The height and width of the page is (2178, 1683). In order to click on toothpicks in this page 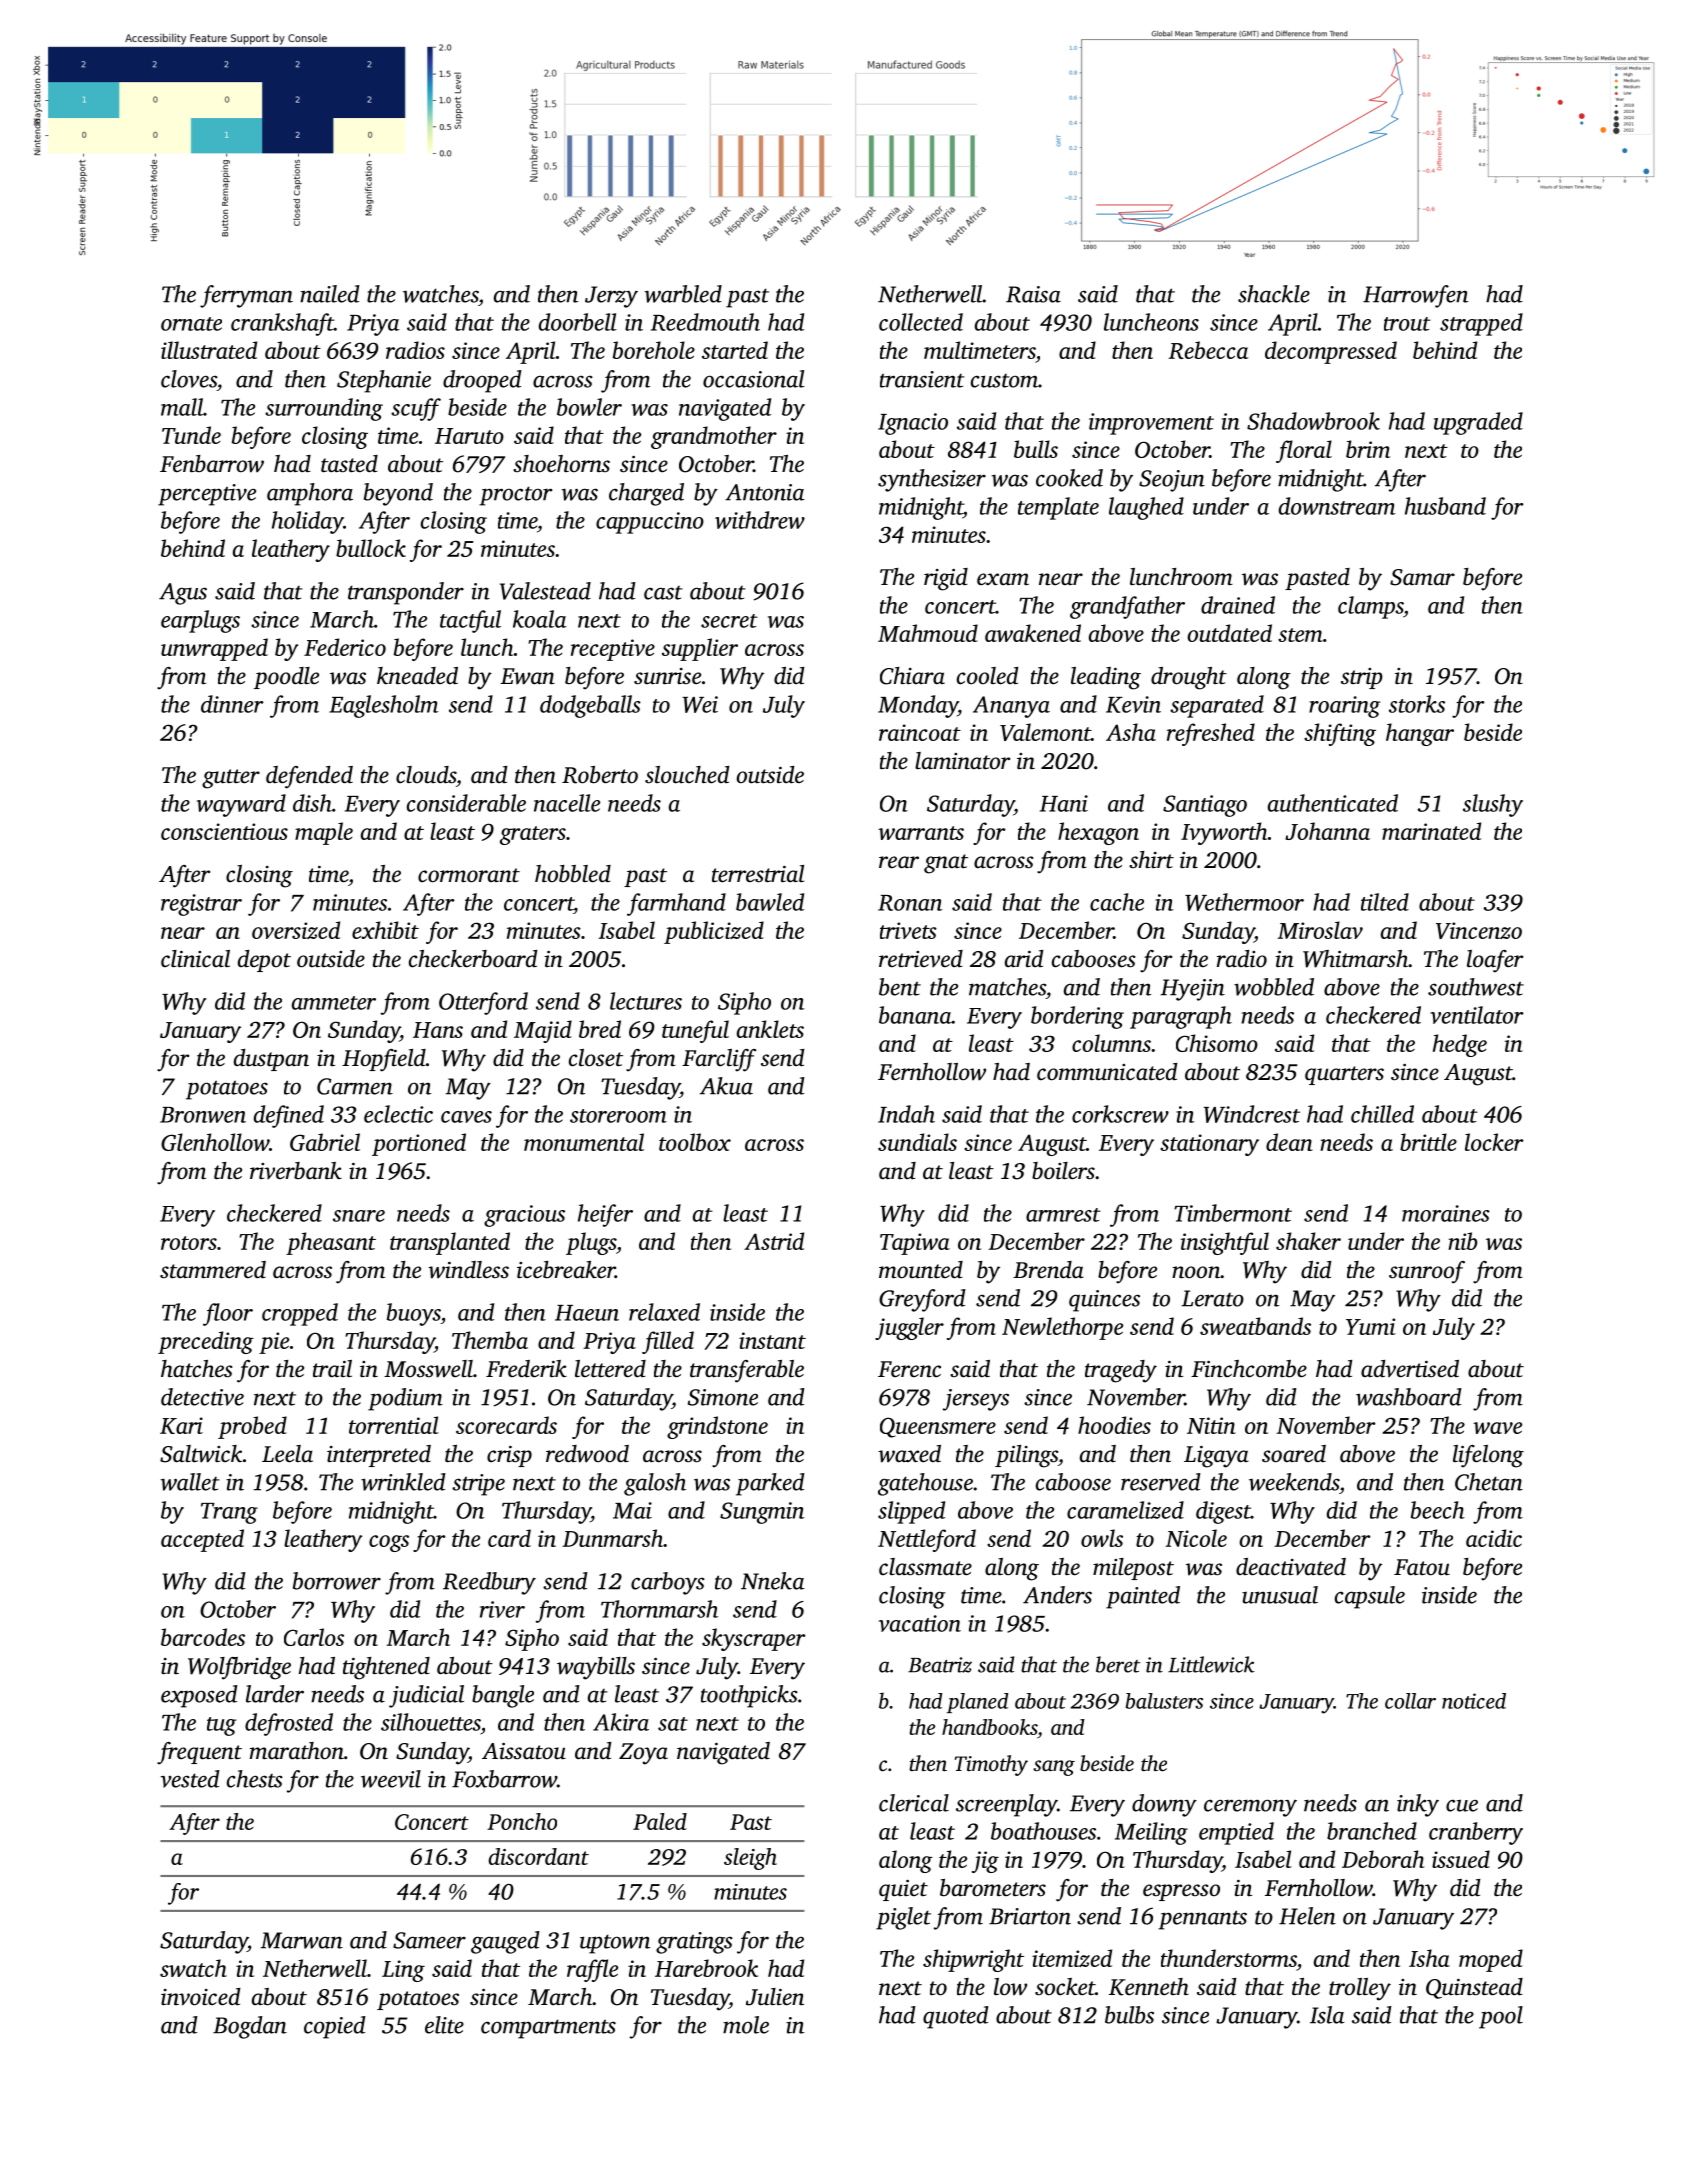, I will do `click(749, 1696)`.
